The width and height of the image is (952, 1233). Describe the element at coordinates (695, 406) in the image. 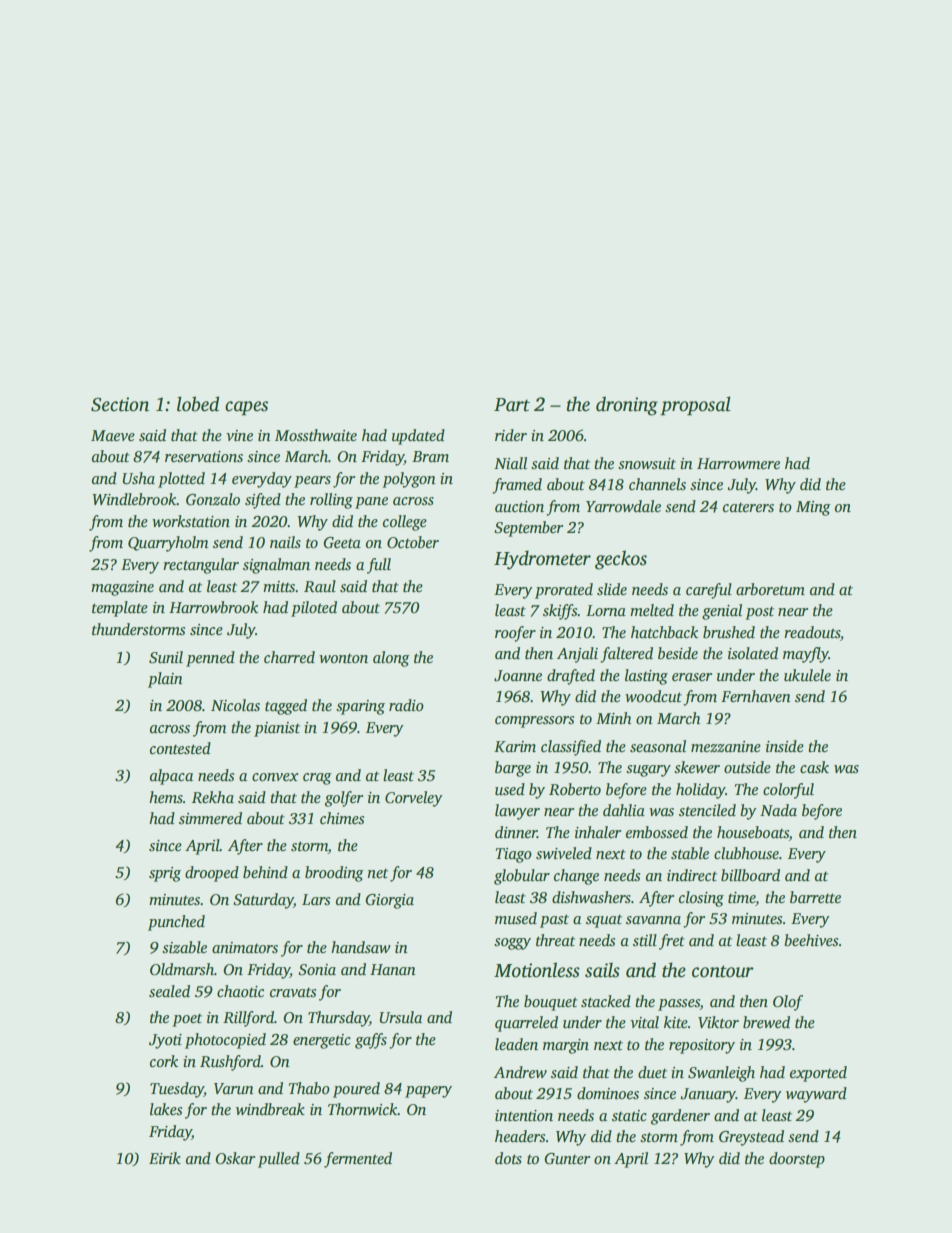

I see `proposal` at that location.
